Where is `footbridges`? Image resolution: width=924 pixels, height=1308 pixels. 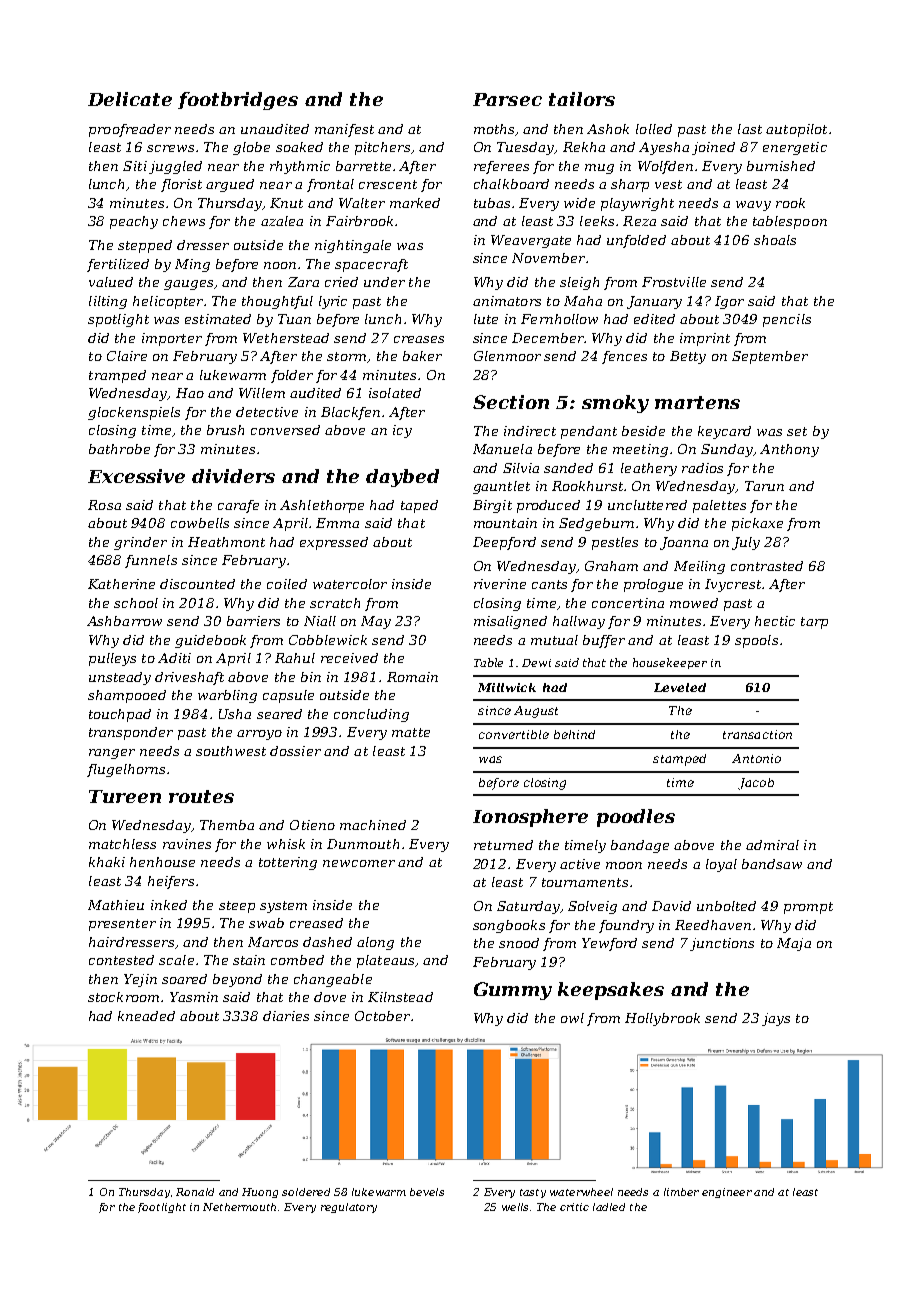
footbridges is located at coordinates (238, 101).
